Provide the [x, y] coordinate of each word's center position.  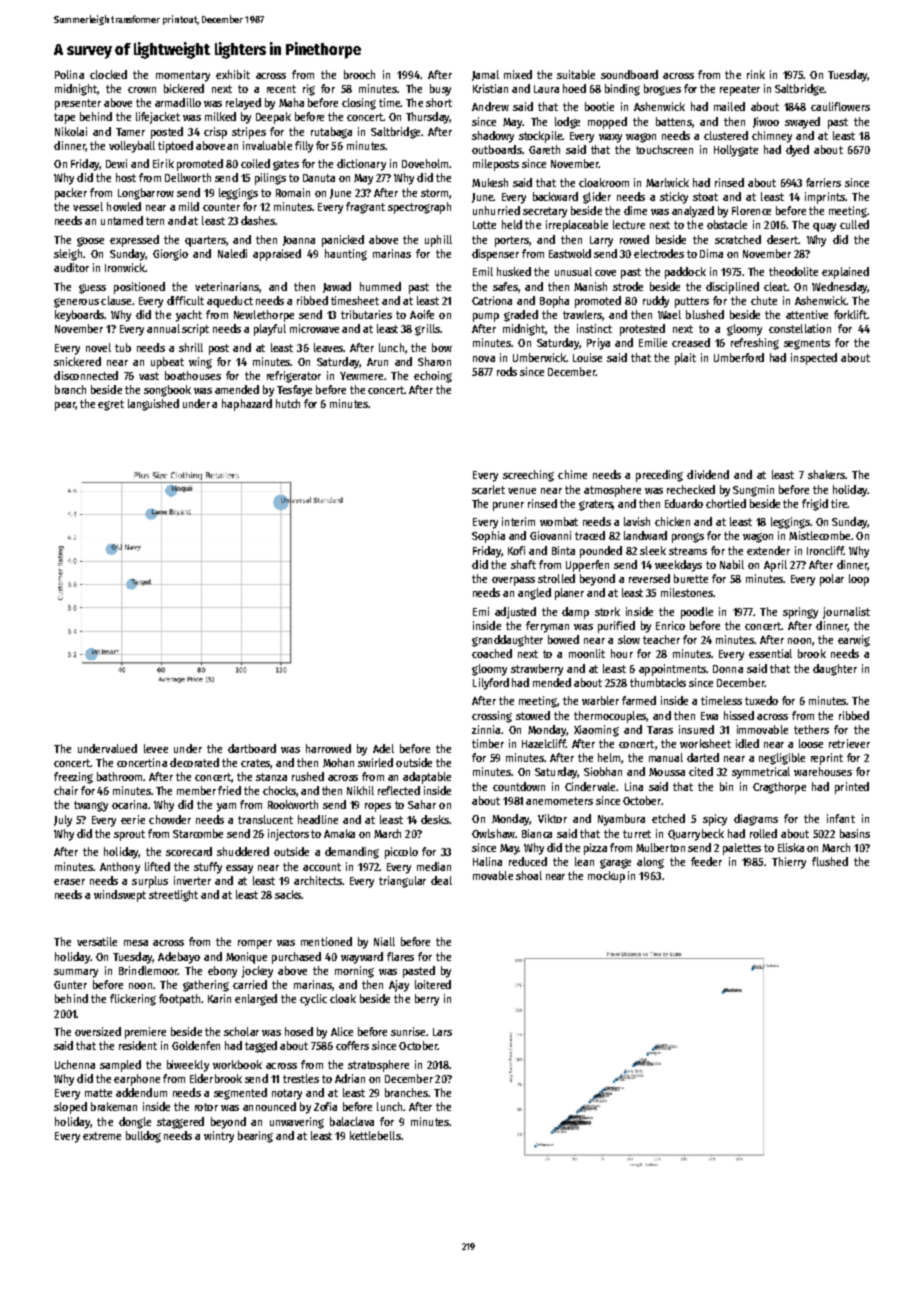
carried [250, 984]
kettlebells [375, 1135]
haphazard [247, 405]
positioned [139, 288]
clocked [108, 74]
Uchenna [75, 1064]
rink [756, 74]
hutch [288, 403]
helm [609, 757]
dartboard [252, 748]
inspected [814, 359]
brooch [359, 74]
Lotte [484, 225]
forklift [850, 314]
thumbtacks [658, 682]
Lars [442, 1032]
